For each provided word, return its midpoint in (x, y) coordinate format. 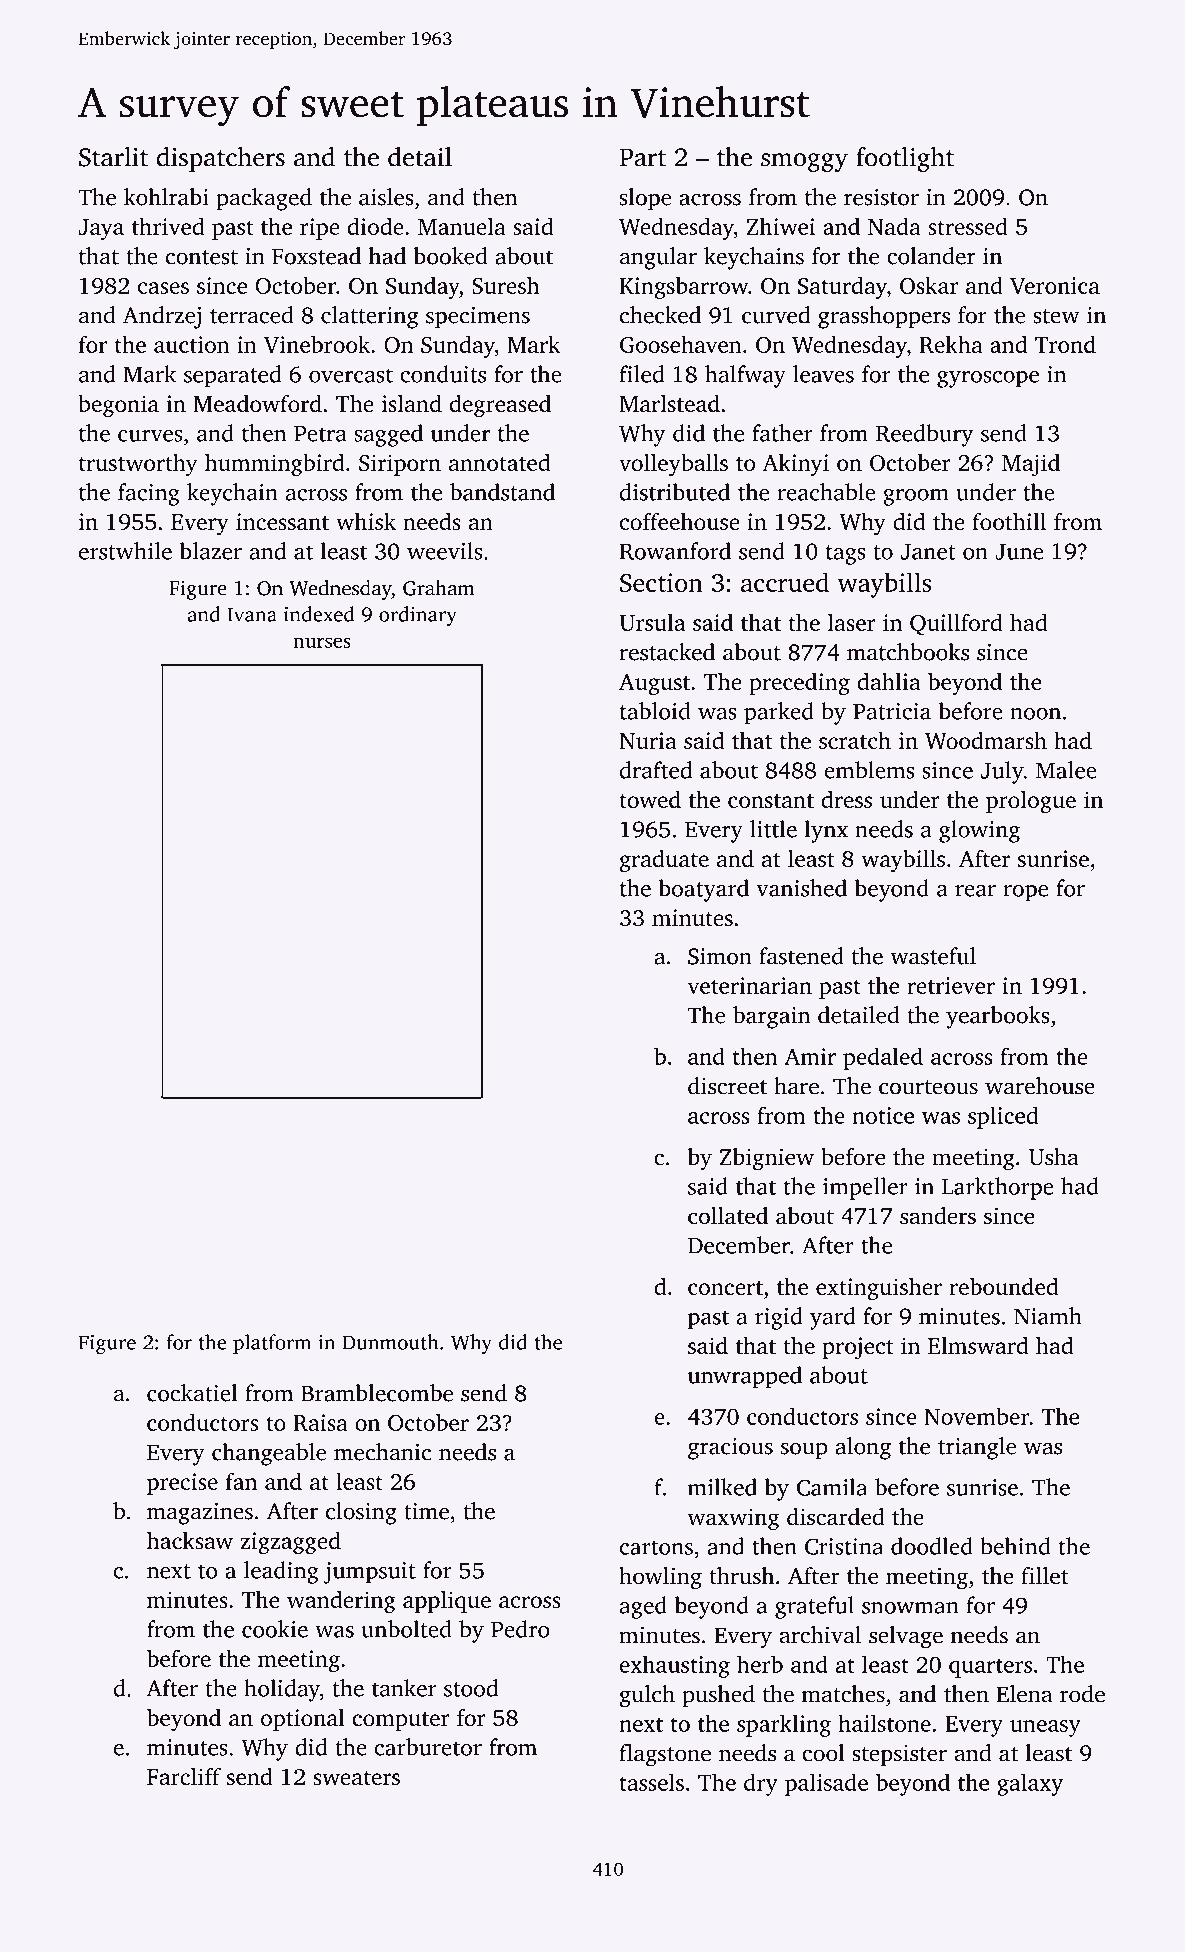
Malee (1066, 770)
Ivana (252, 614)
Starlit (113, 157)
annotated (499, 462)
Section (661, 582)
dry (761, 1784)
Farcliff (184, 1776)
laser (852, 622)
